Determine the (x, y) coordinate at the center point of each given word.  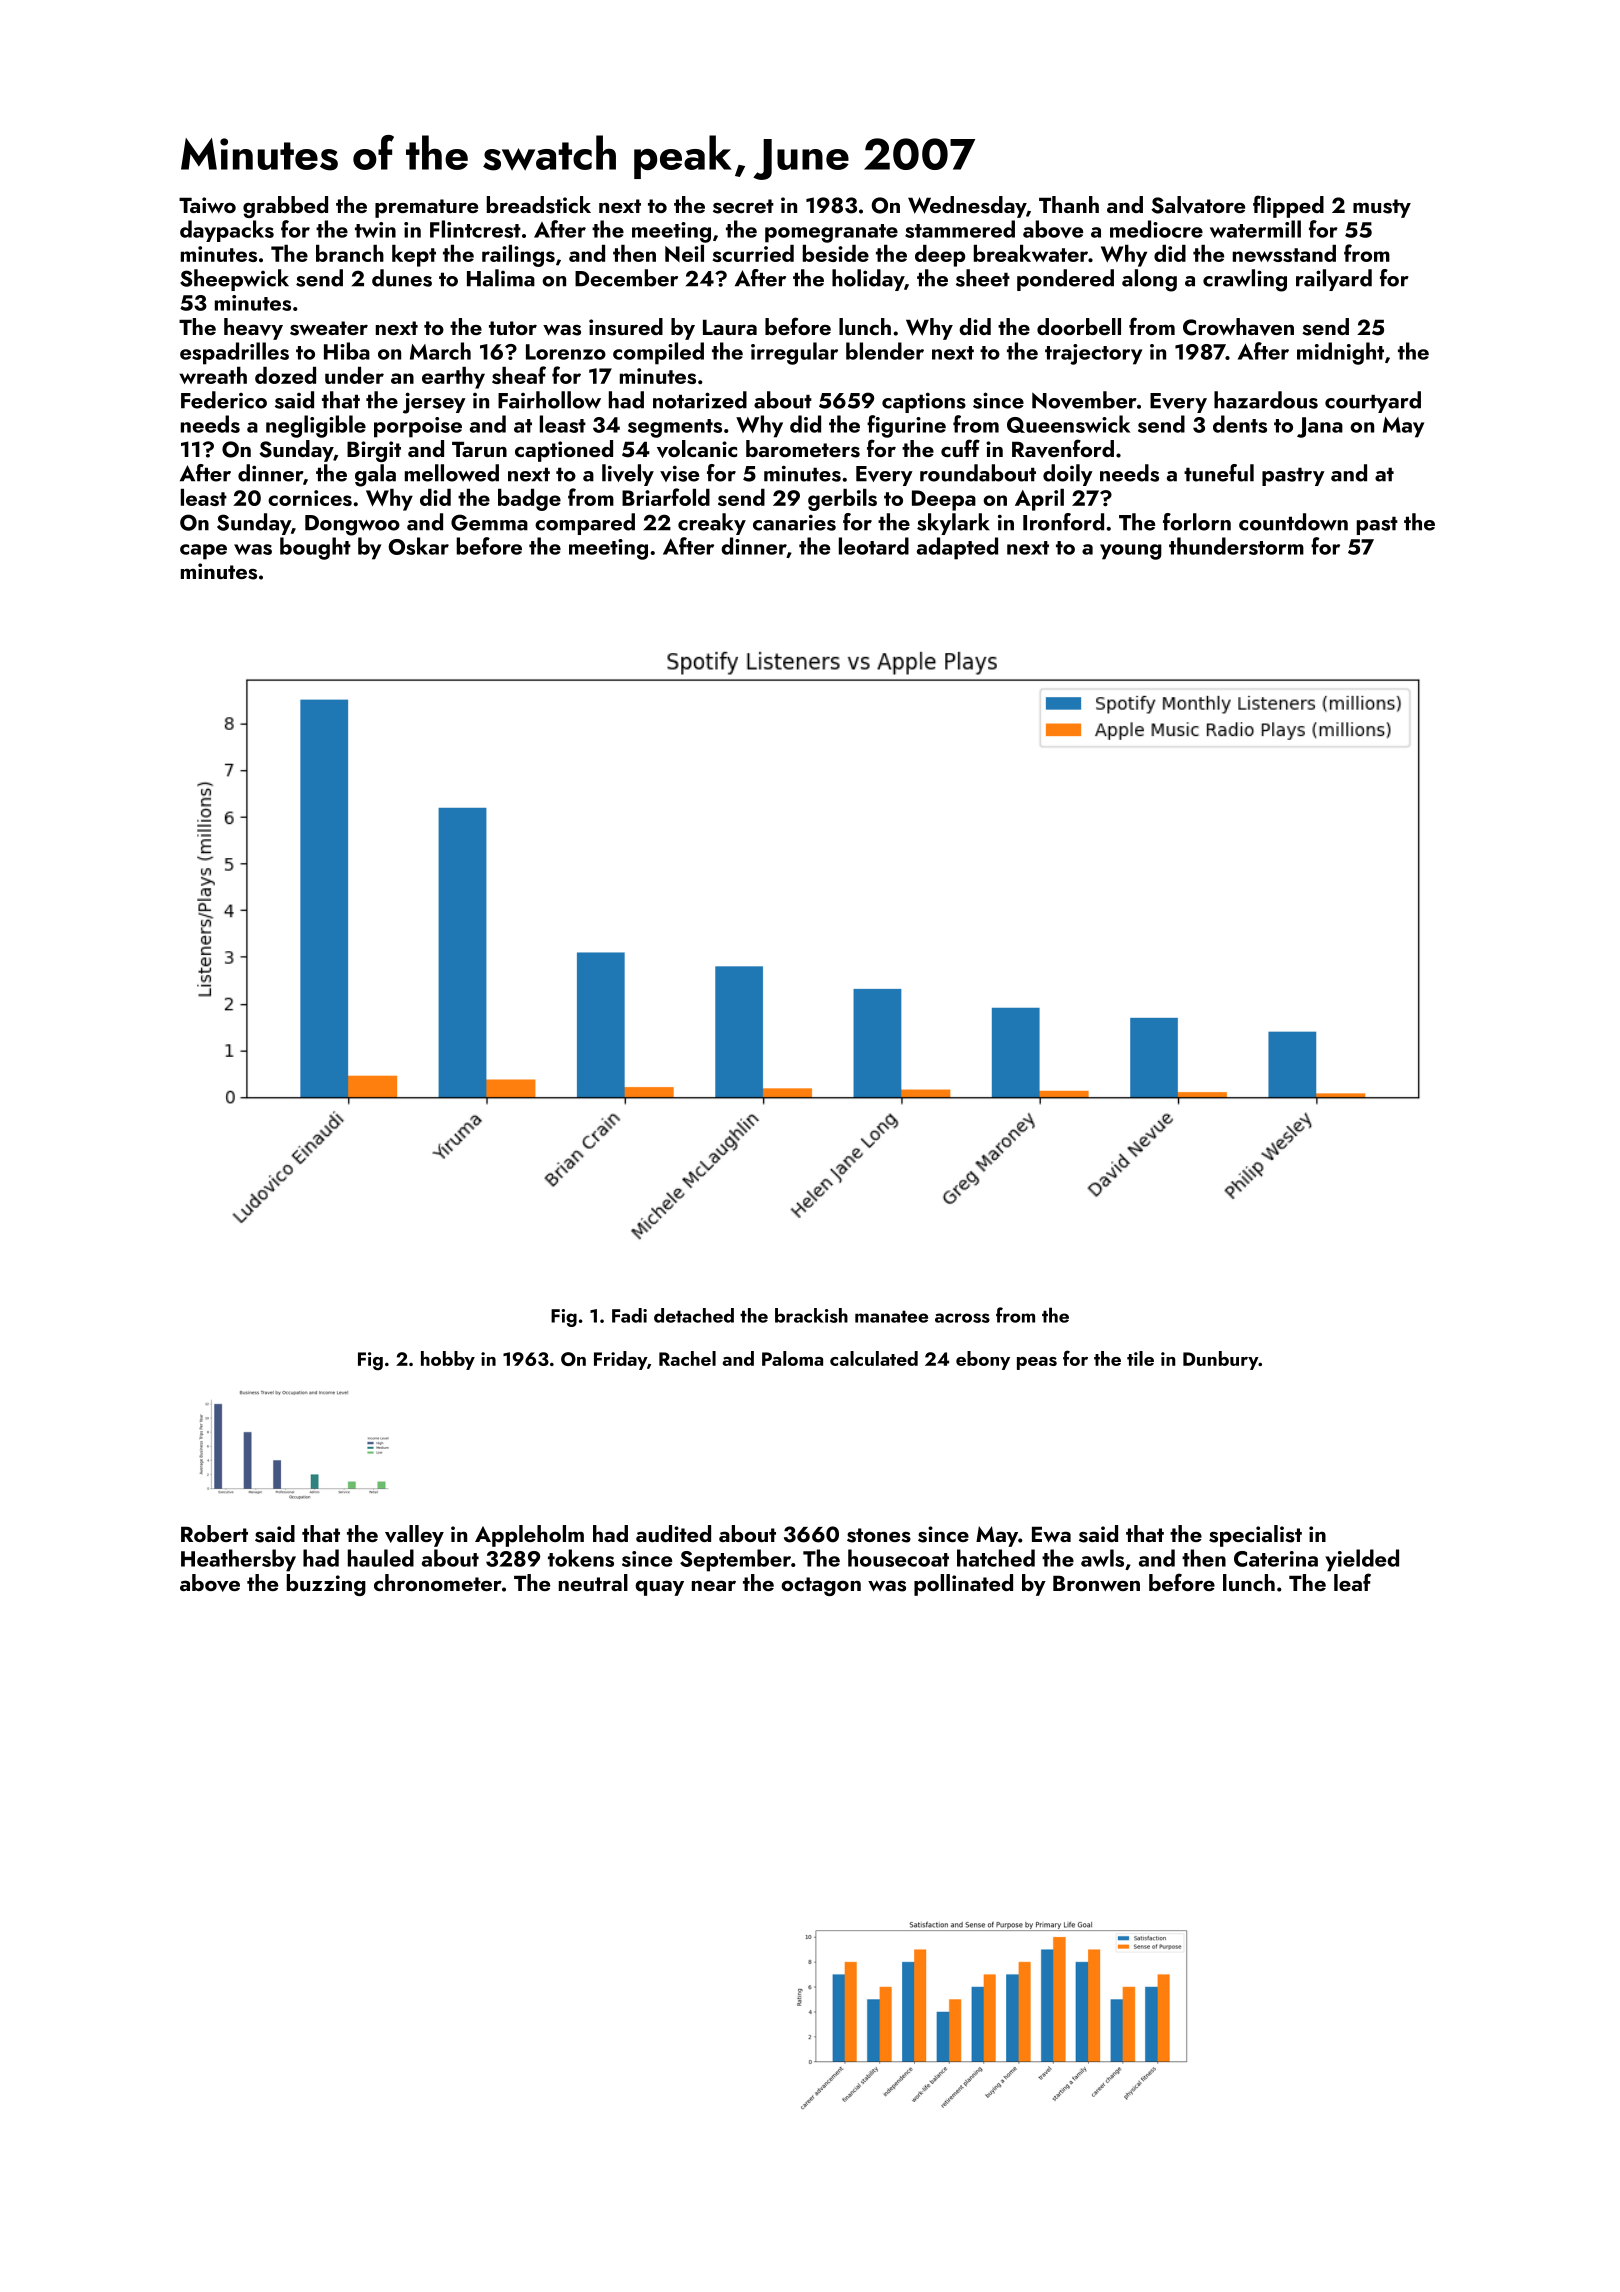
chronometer (438, 1582)
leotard (874, 546)
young (1131, 552)
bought (315, 548)
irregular (794, 353)
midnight (1340, 353)
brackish (811, 1315)
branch (350, 253)
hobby (448, 1360)
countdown (1293, 522)
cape (203, 552)
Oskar (418, 546)
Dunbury (1221, 1360)
